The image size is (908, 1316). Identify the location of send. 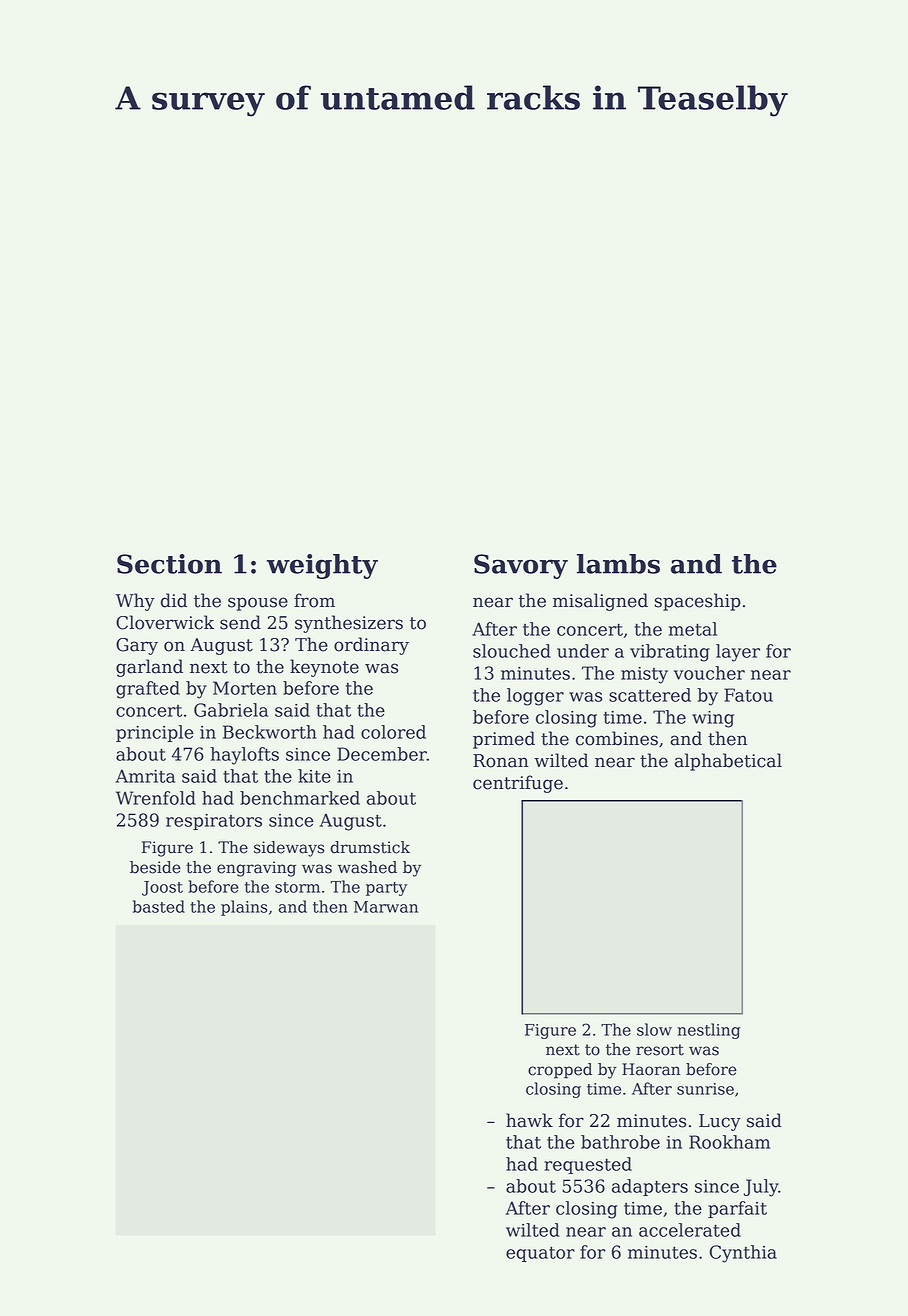
(240, 622).
